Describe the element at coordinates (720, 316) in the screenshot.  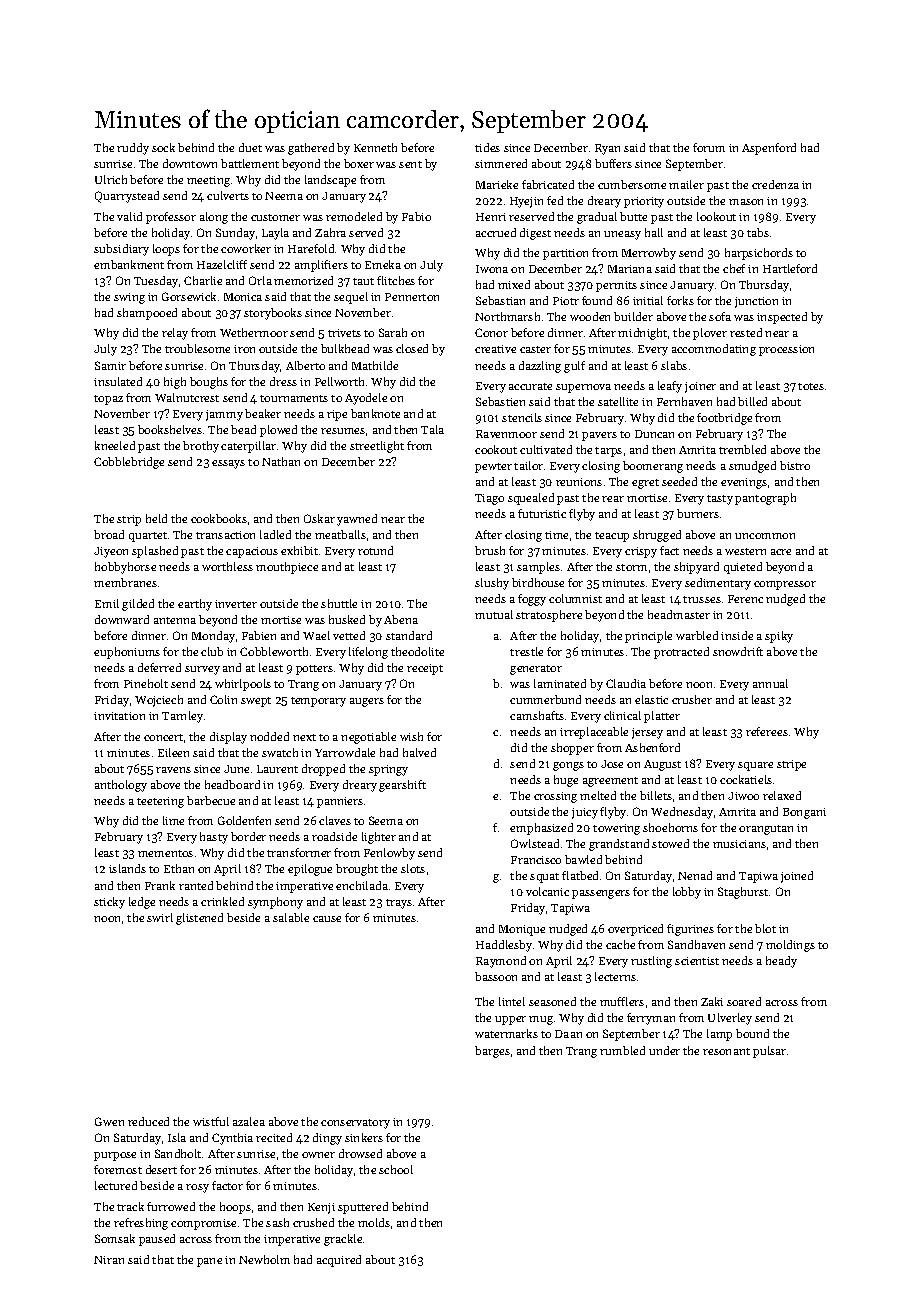
I see `sofa` at that location.
